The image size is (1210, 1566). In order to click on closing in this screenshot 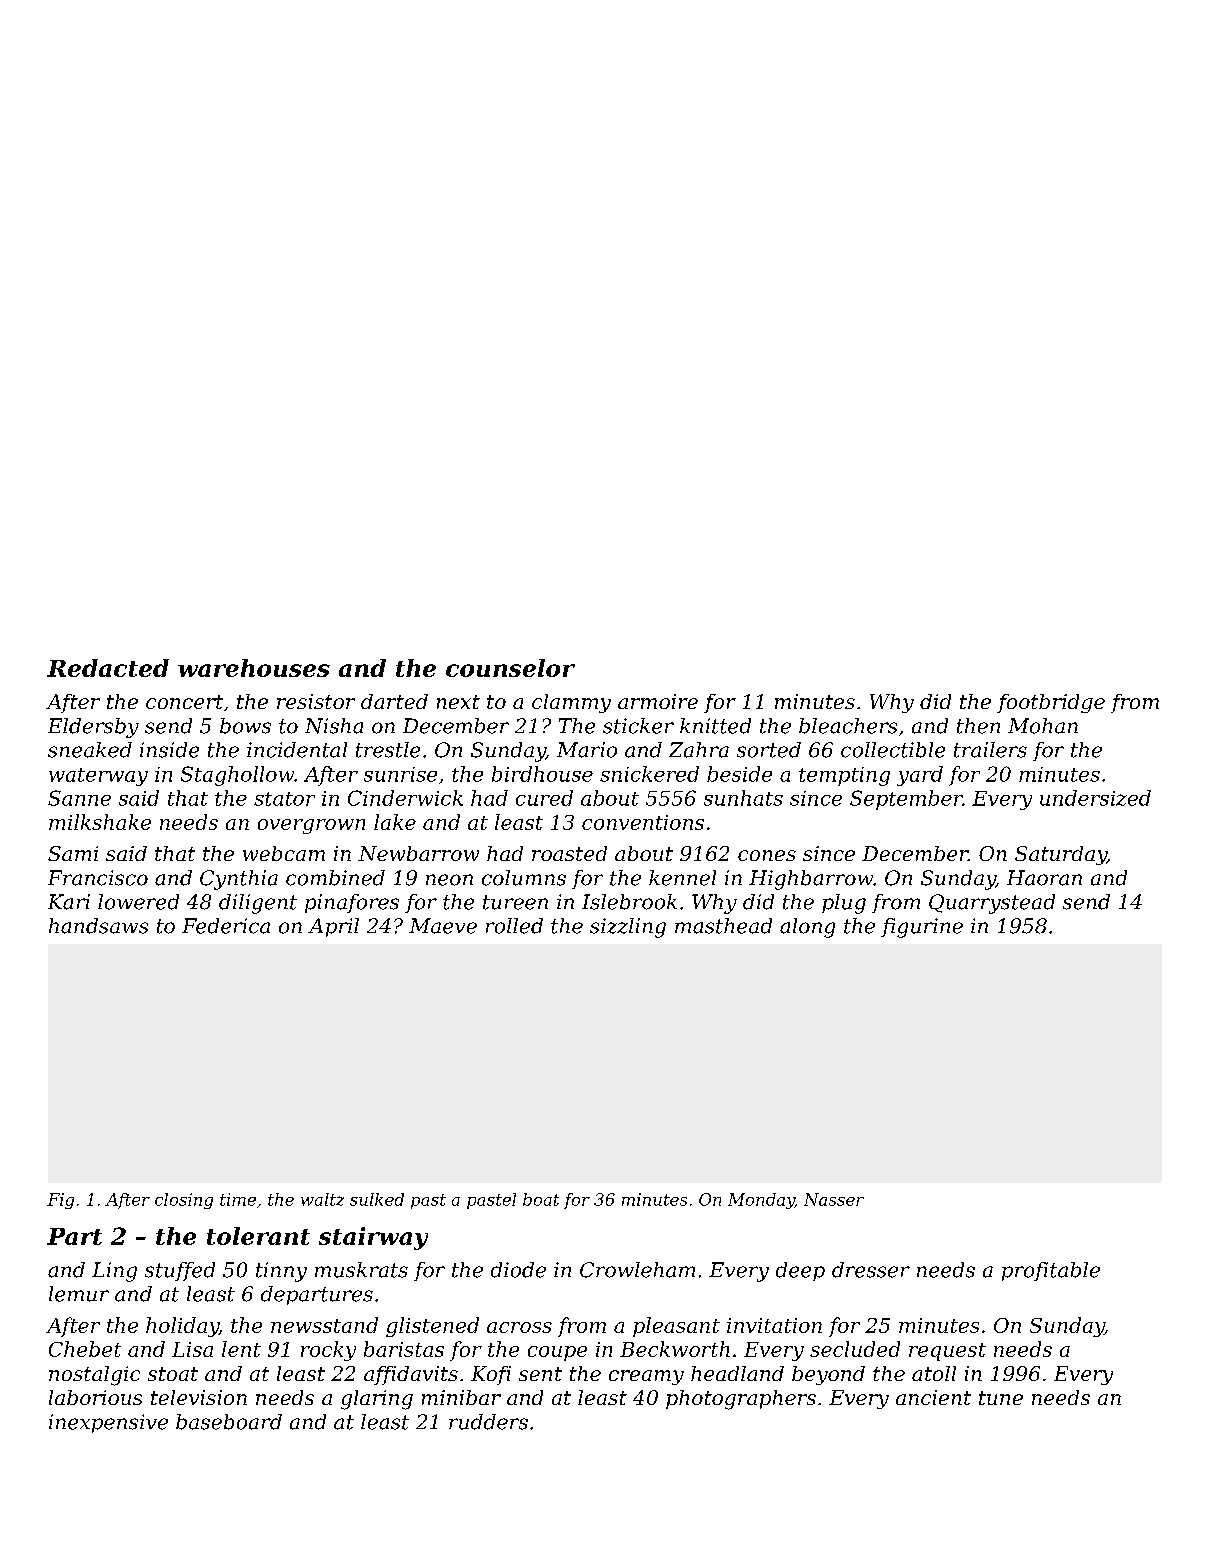, I will do `click(184, 1201)`.
